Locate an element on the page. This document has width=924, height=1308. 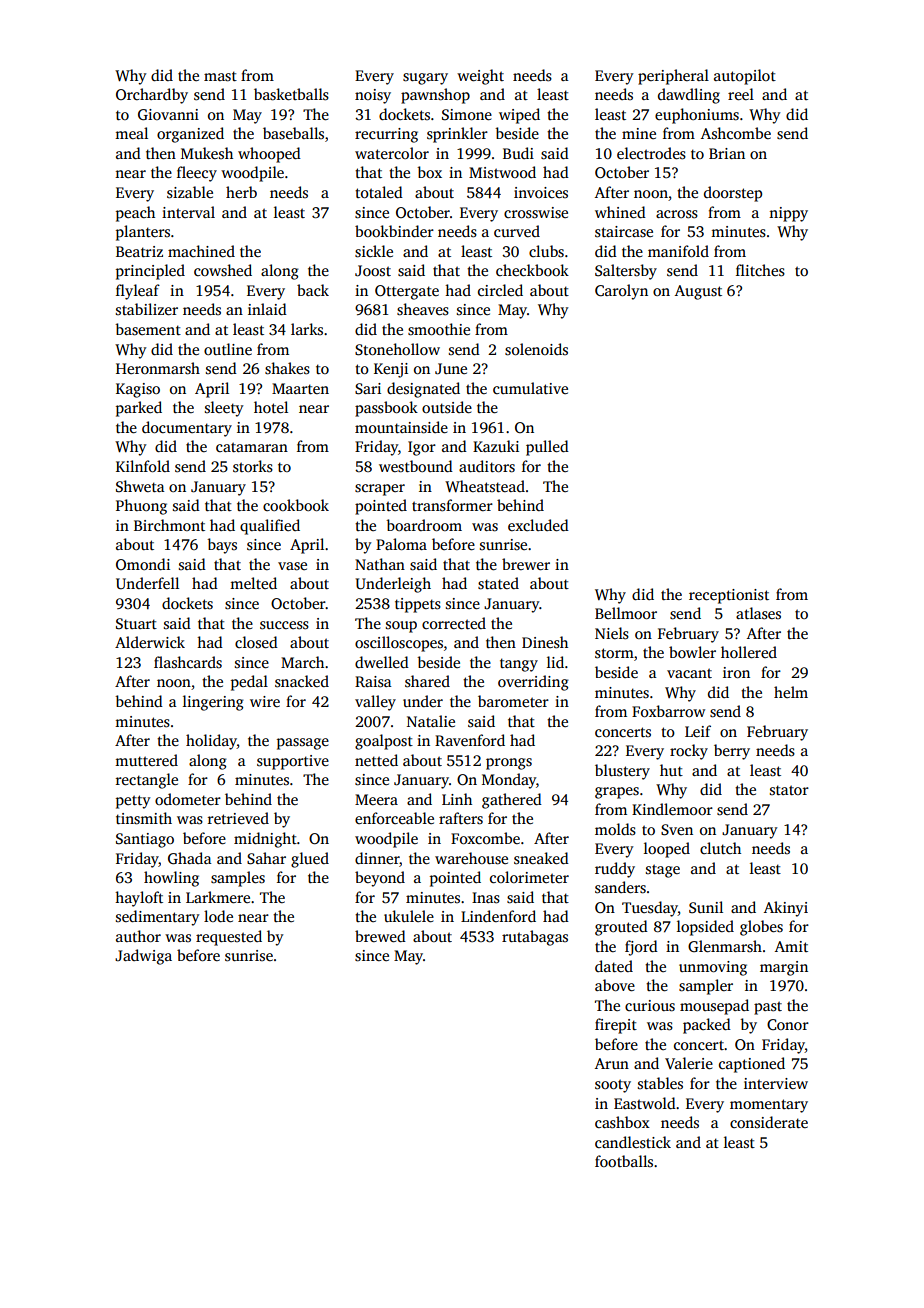
requested is located at coordinates (229, 938).
